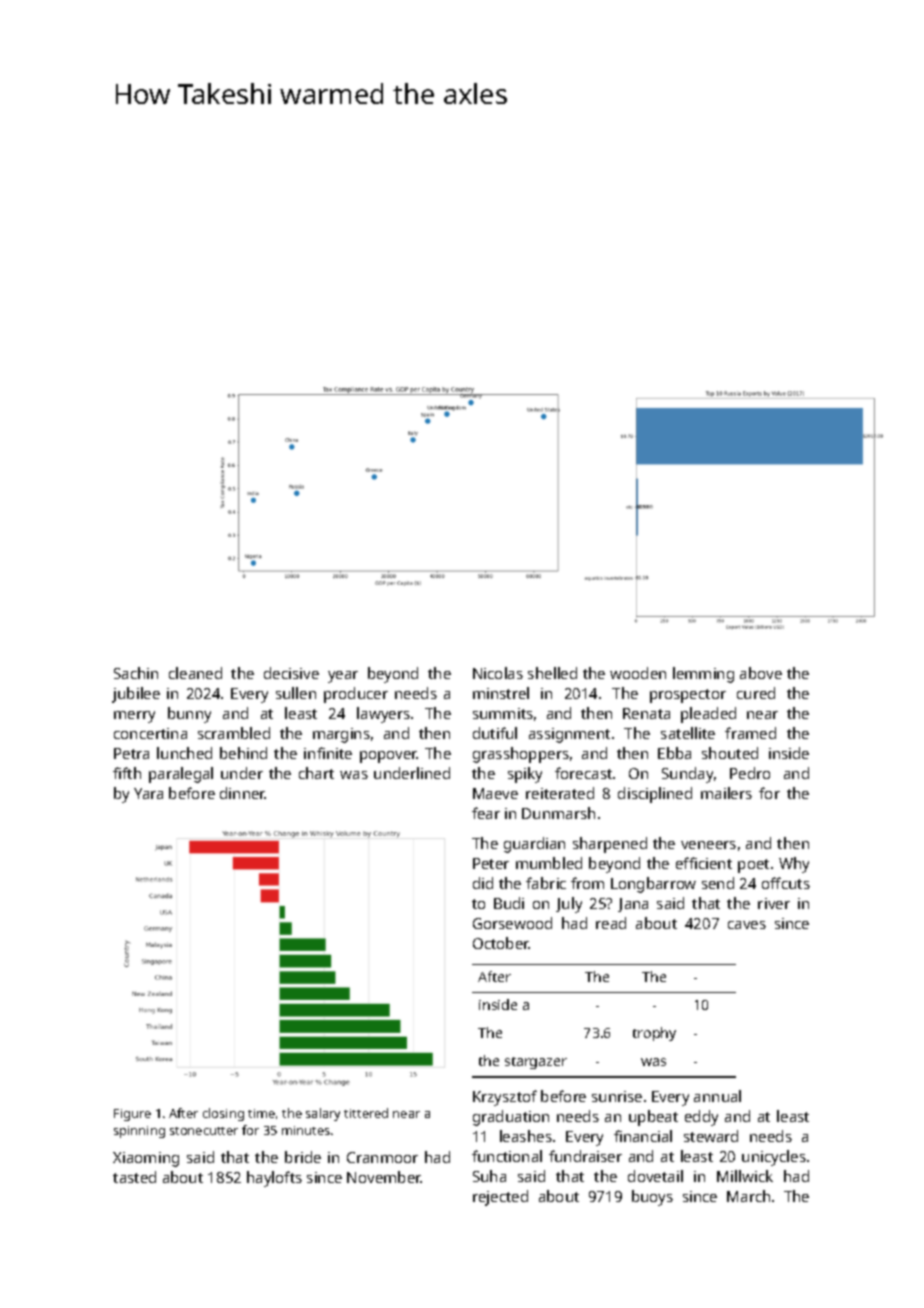  What do you see at coordinates (703, 675) in the document?
I see `lemming` at bounding box center [703, 675].
